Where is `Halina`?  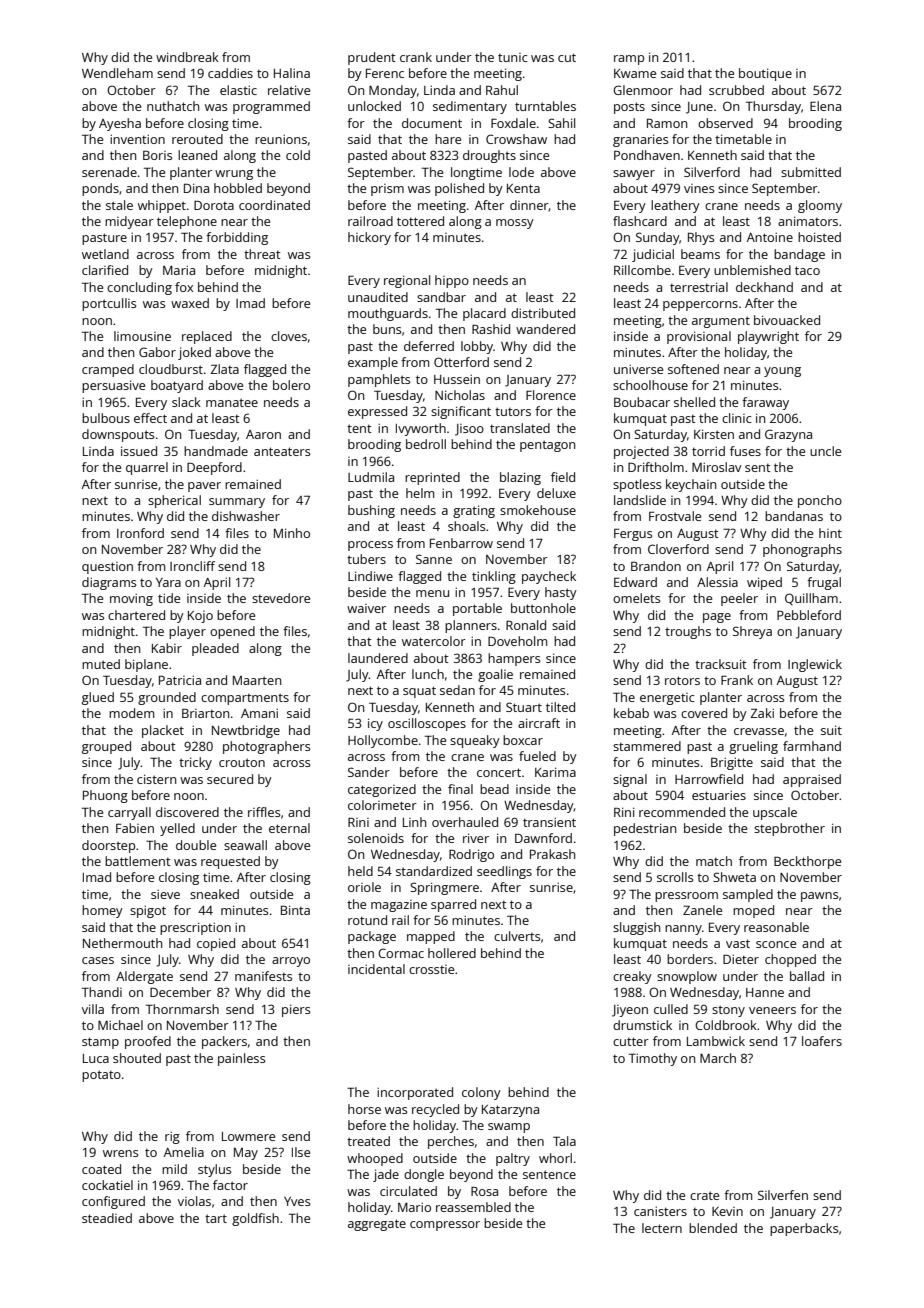 Halina is located at coordinates (292, 73).
